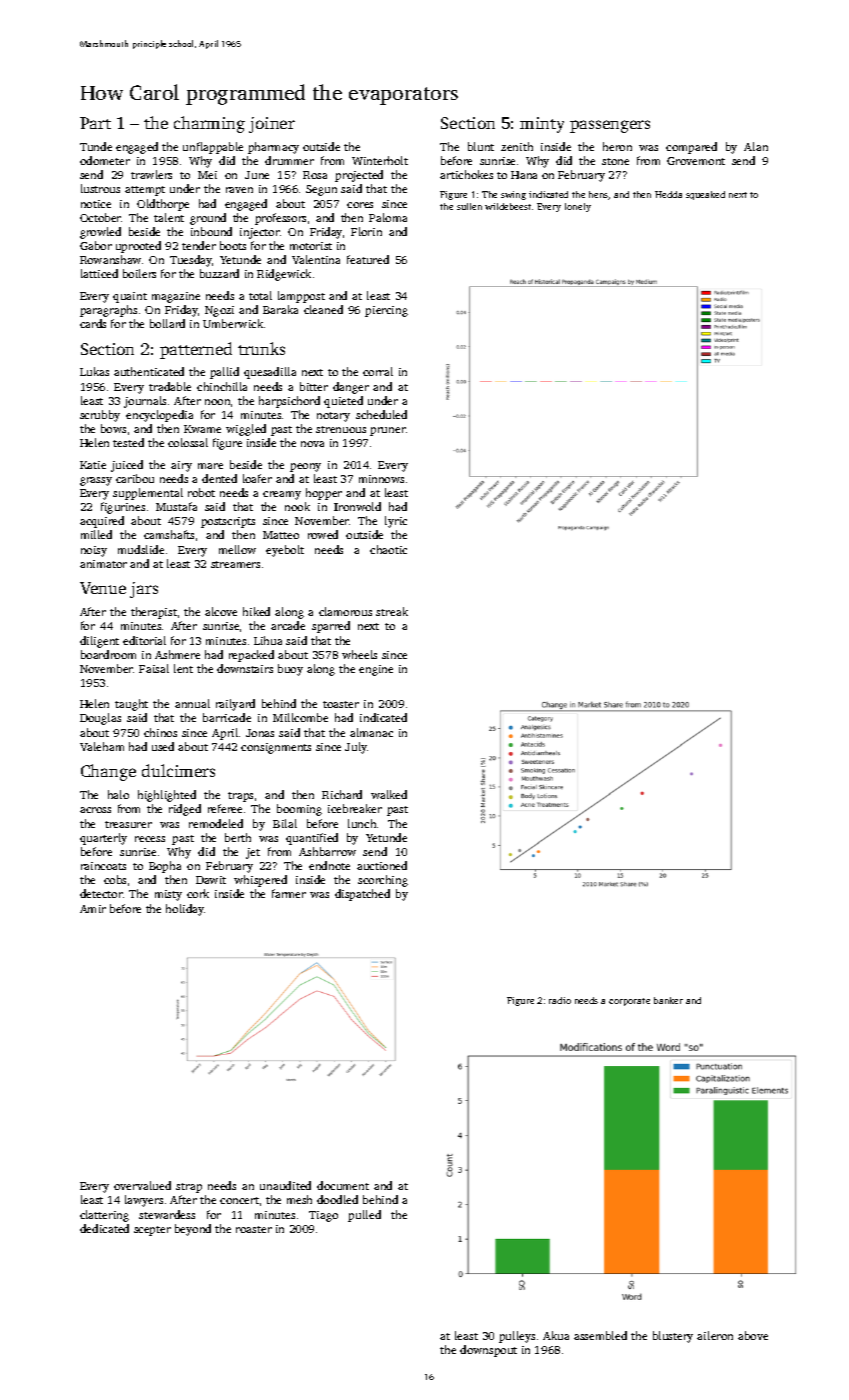 This document has width=849, height=1400. What do you see at coordinates (668, 1000) in the document?
I see `banker` at bounding box center [668, 1000].
